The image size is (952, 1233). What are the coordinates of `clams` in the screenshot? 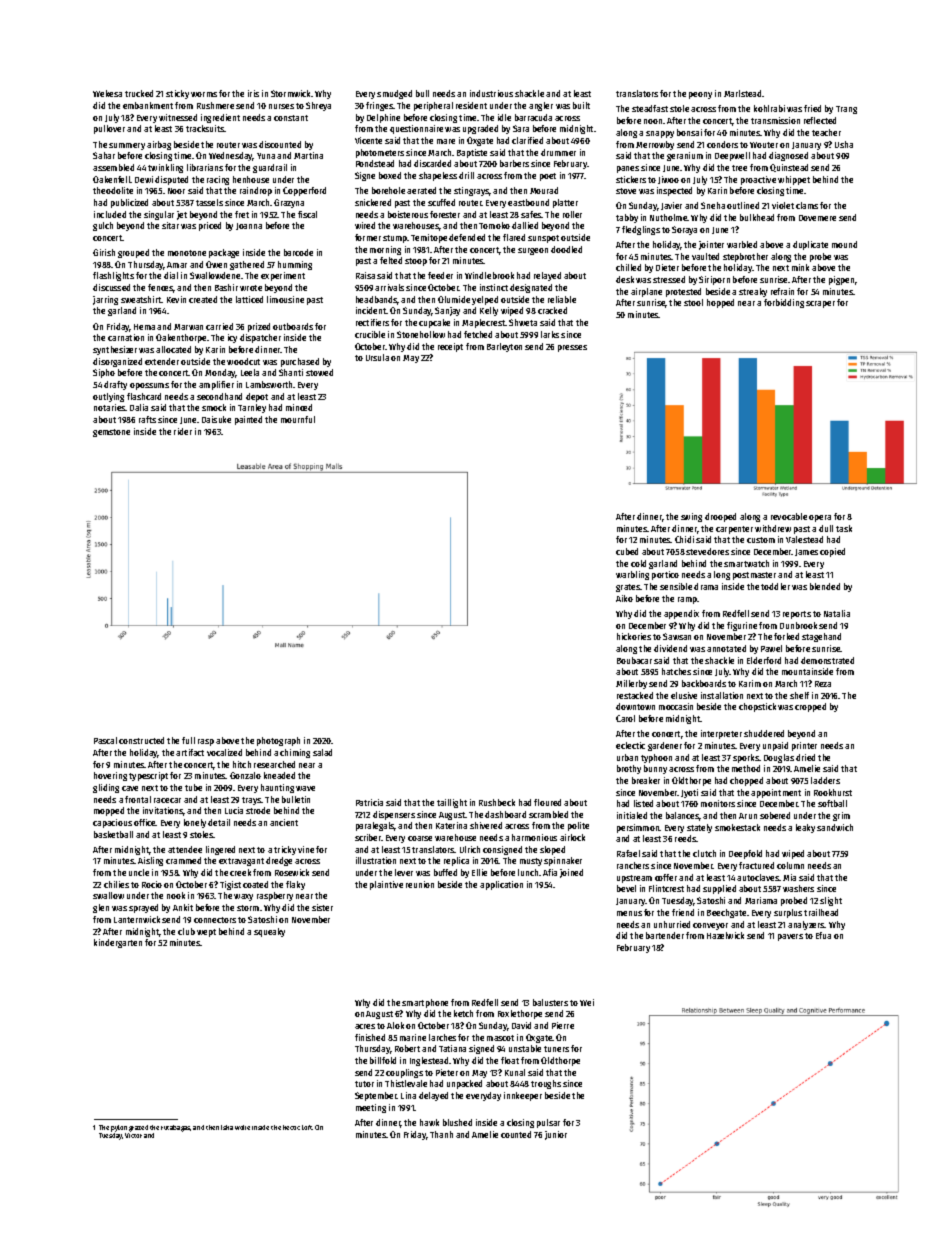 It's located at (807, 205).
